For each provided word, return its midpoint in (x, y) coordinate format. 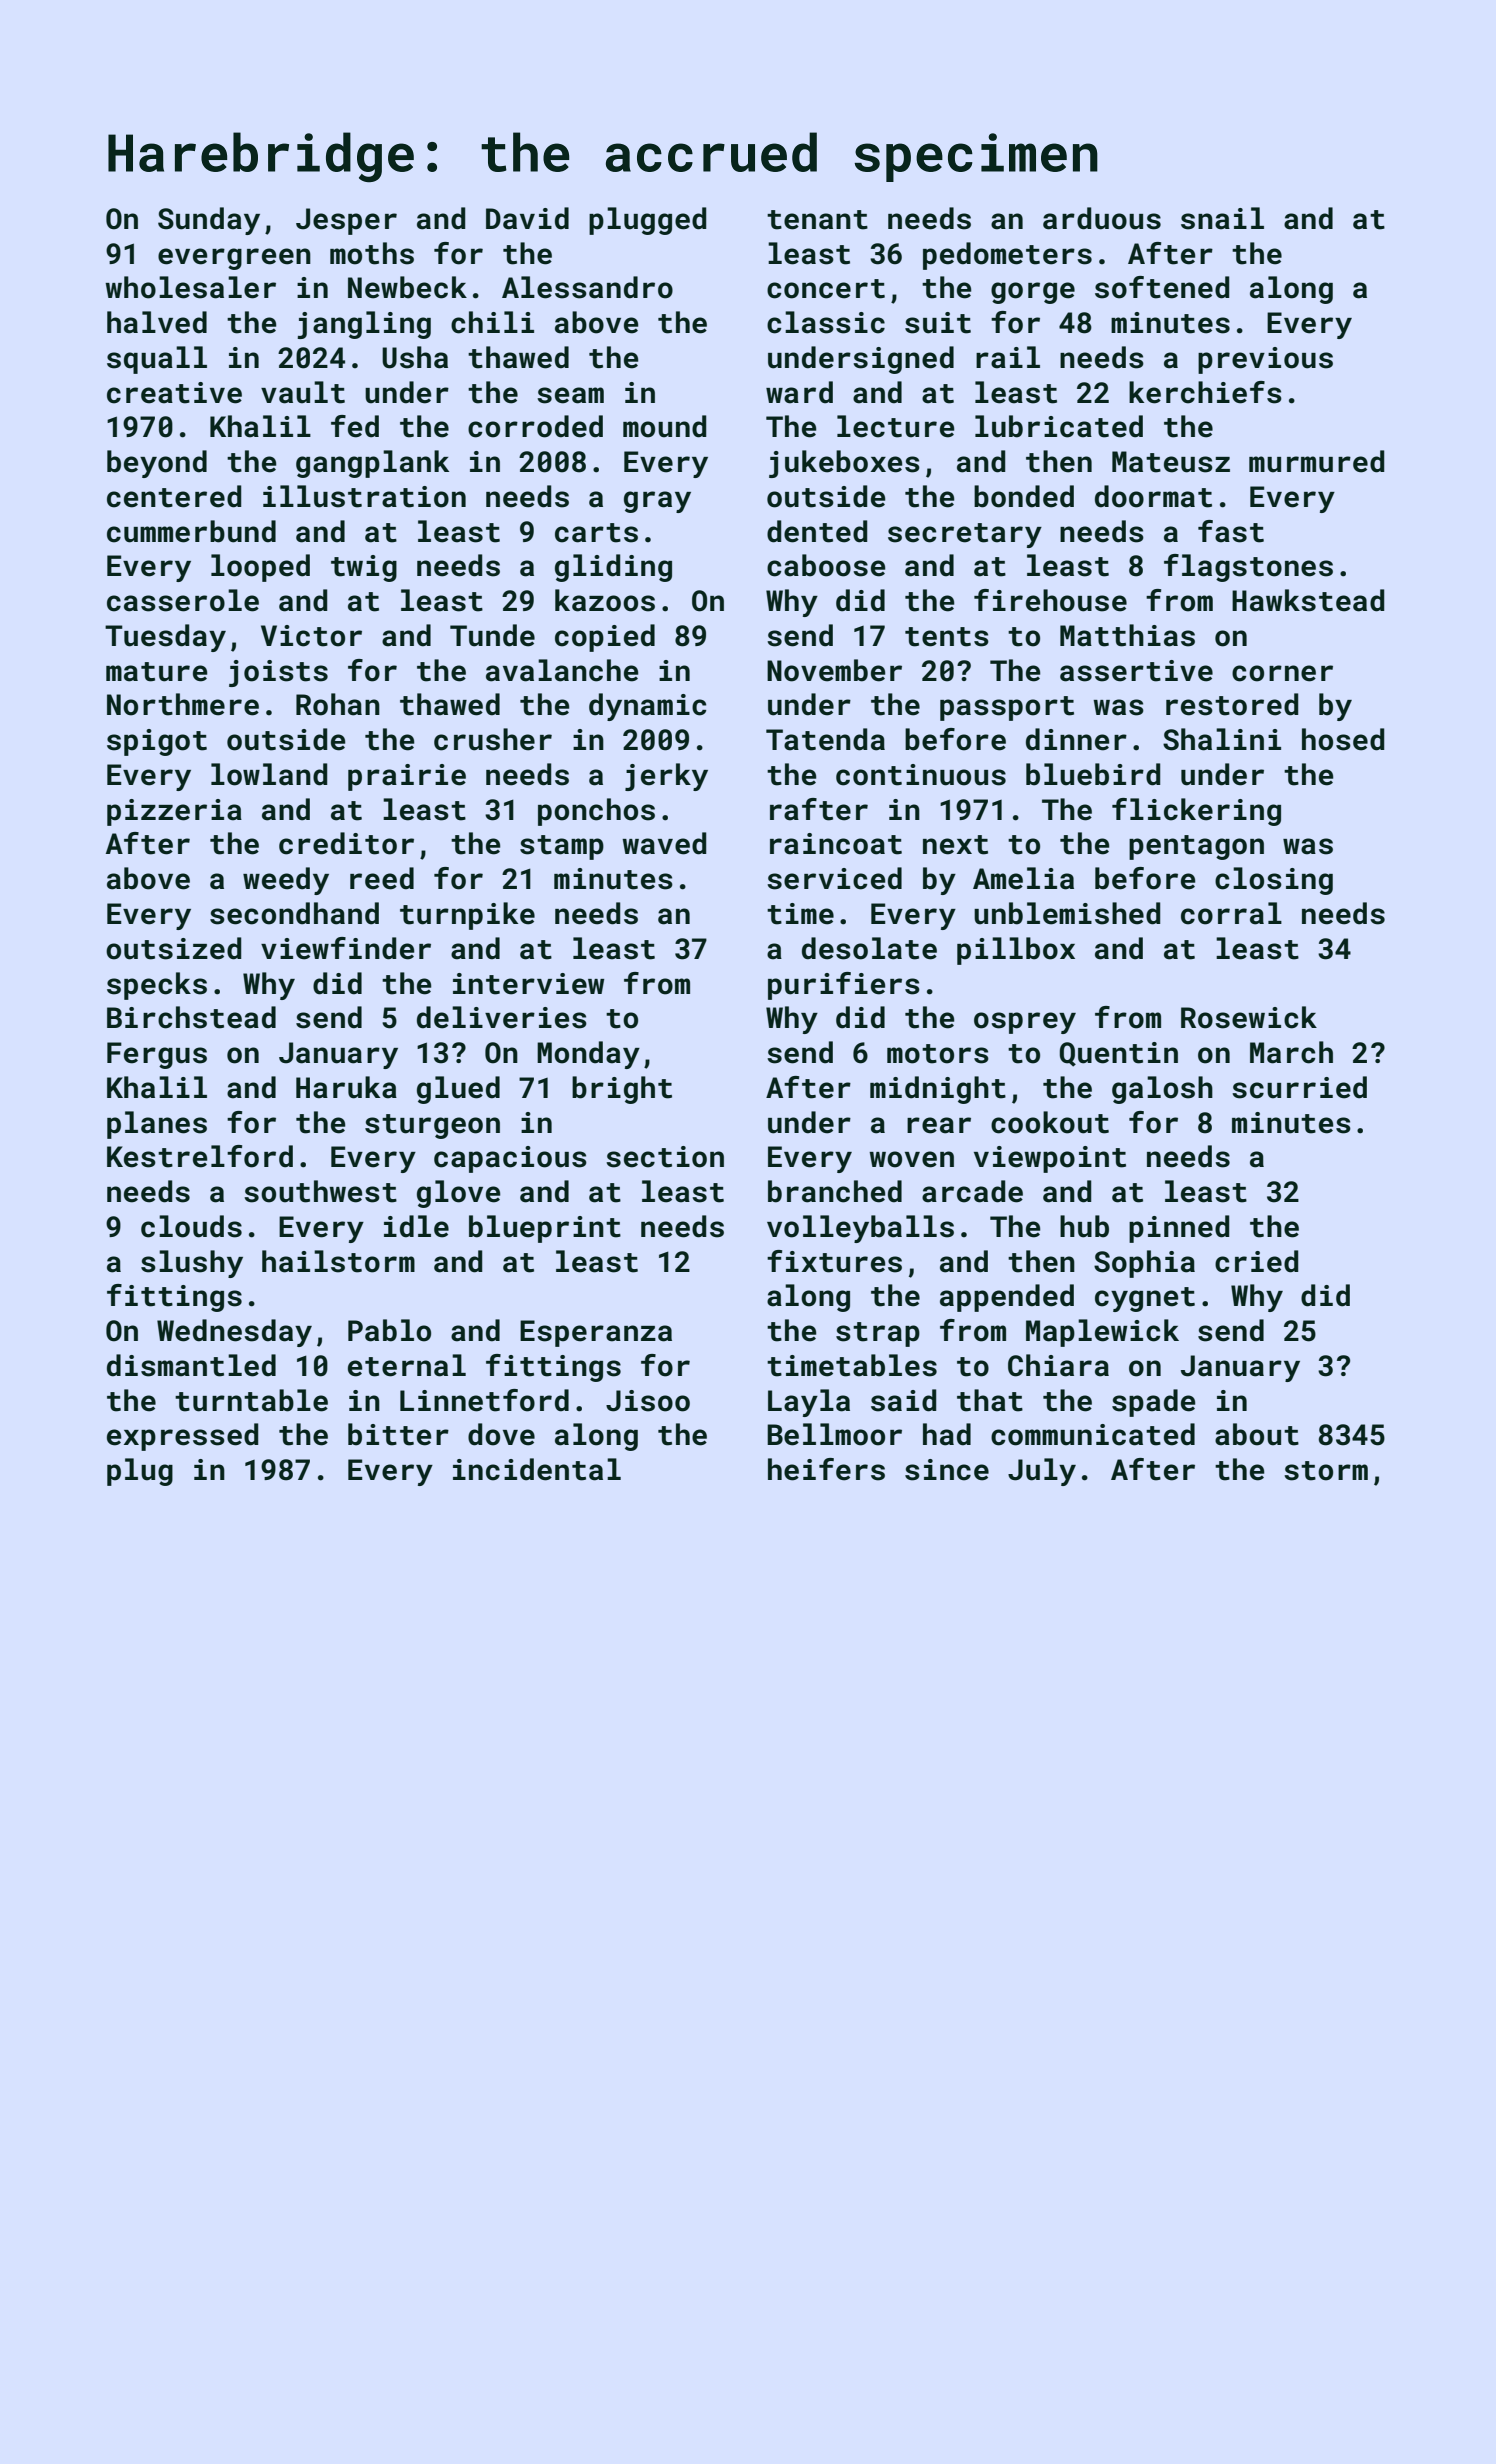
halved (157, 322)
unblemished (1067, 913)
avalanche (562, 670)
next (955, 845)
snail (1222, 218)
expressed (182, 1437)
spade (1154, 1403)
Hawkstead (1308, 600)
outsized (173, 948)
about (1257, 1434)
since (947, 1470)
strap (878, 1334)
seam (570, 395)
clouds (191, 1226)
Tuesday (165, 638)
